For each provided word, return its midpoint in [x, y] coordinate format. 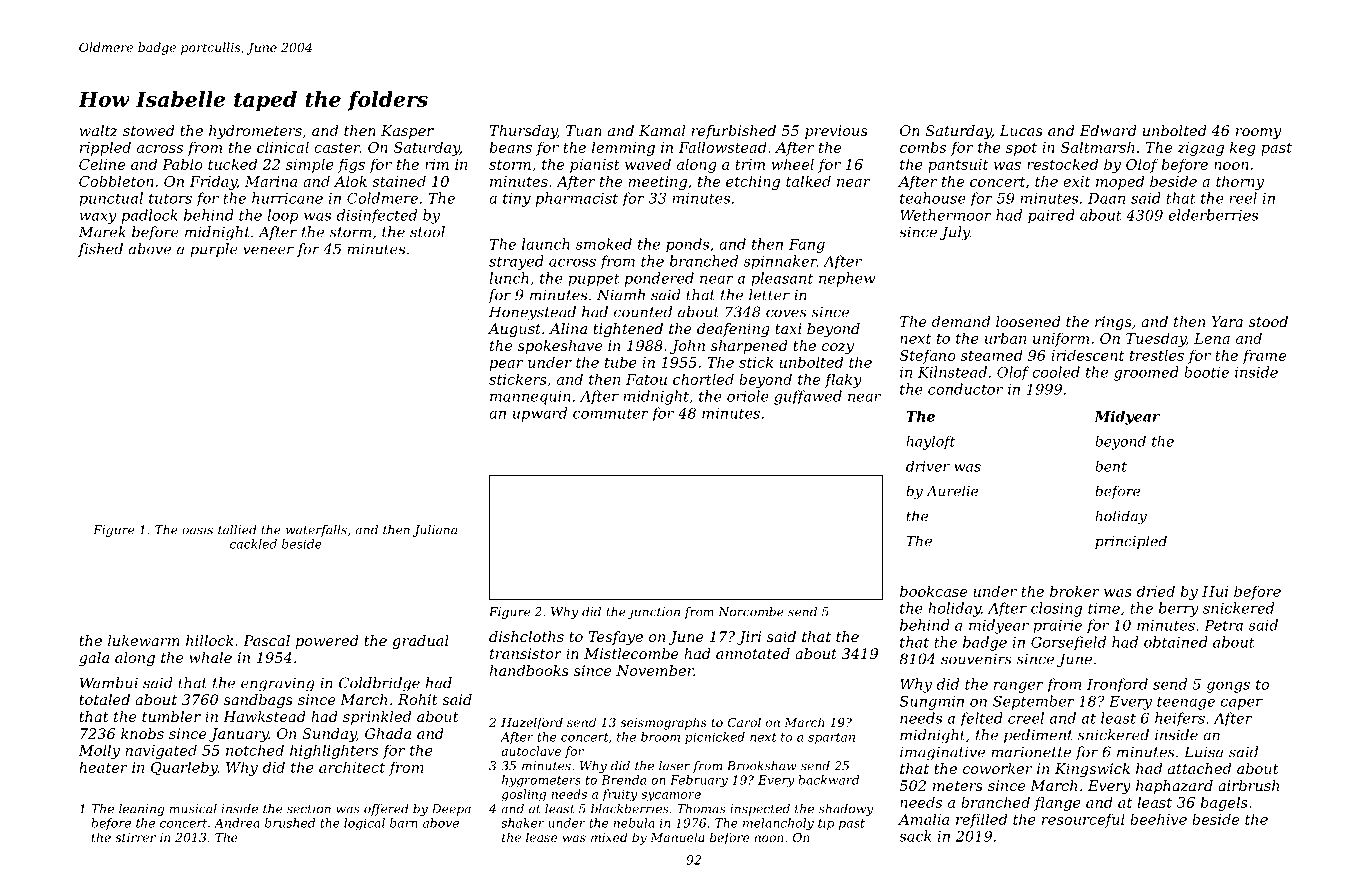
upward [540, 414]
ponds [687, 245]
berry [1179, 609]
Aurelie [952, 491]
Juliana [435, 531]
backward [828, 780]
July [955, 233]
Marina [271, 181]
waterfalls [316, 531]
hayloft [930, 443]
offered [386, 810]
